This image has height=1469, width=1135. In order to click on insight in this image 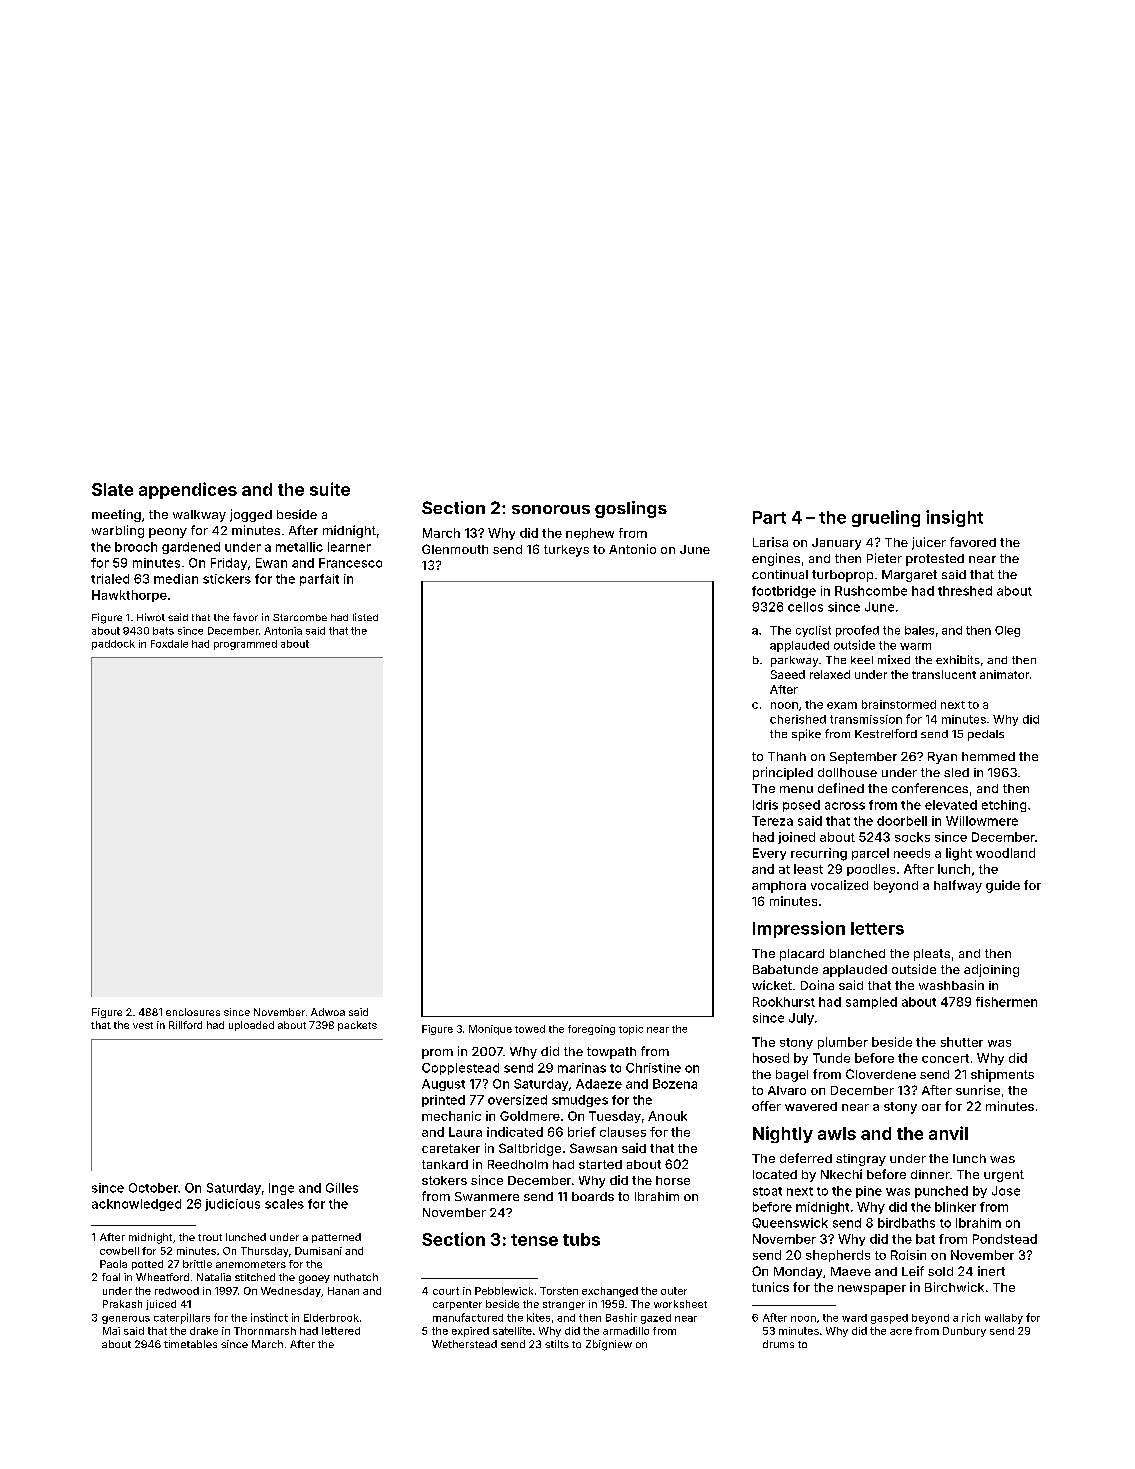, I will do `click(954, 518)`.
